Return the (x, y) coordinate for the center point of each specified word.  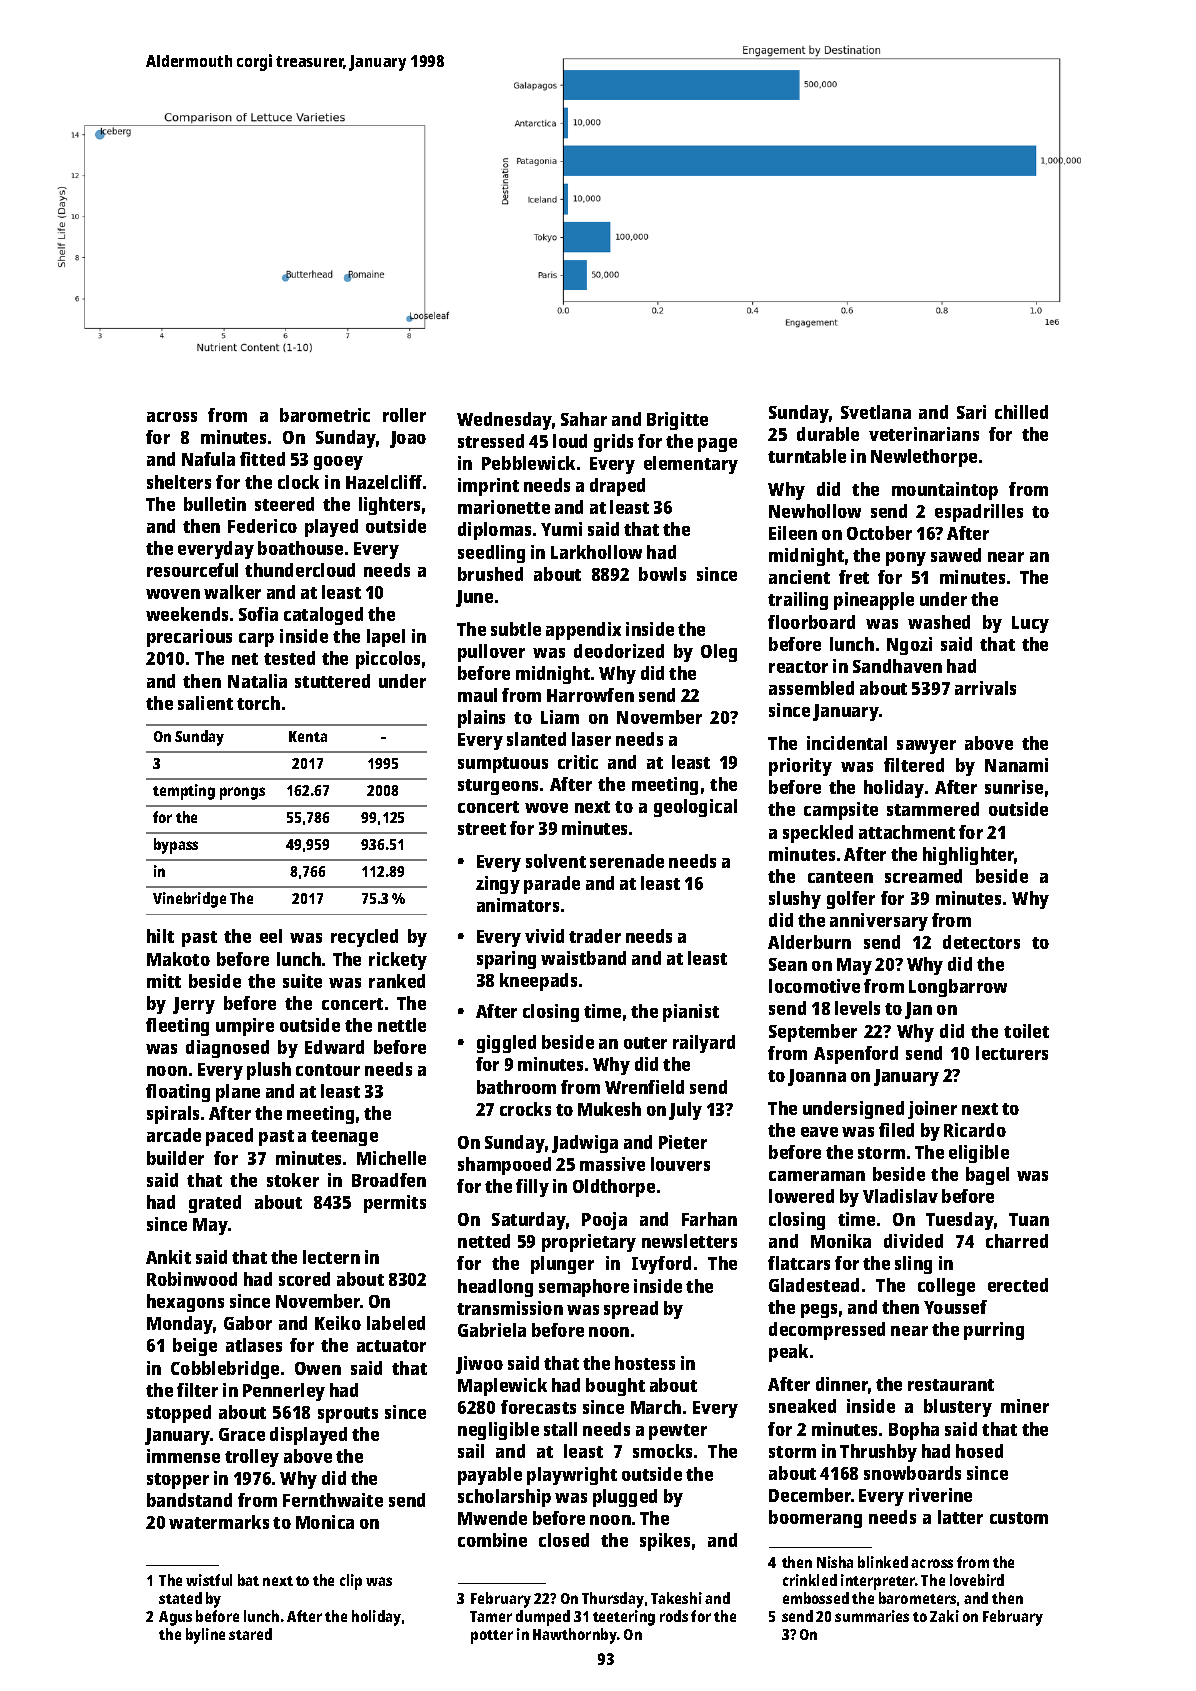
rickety (398, 961)
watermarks (219, 1522)
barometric (325, 415)
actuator (391, 1346)
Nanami (1016, 765)
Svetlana (876, 412)
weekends (187, 614)
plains (481, 719)
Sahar (584, 419)
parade (552, 885)
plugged (625, 1498)
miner (1025, 1406)
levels (857, 1008)
